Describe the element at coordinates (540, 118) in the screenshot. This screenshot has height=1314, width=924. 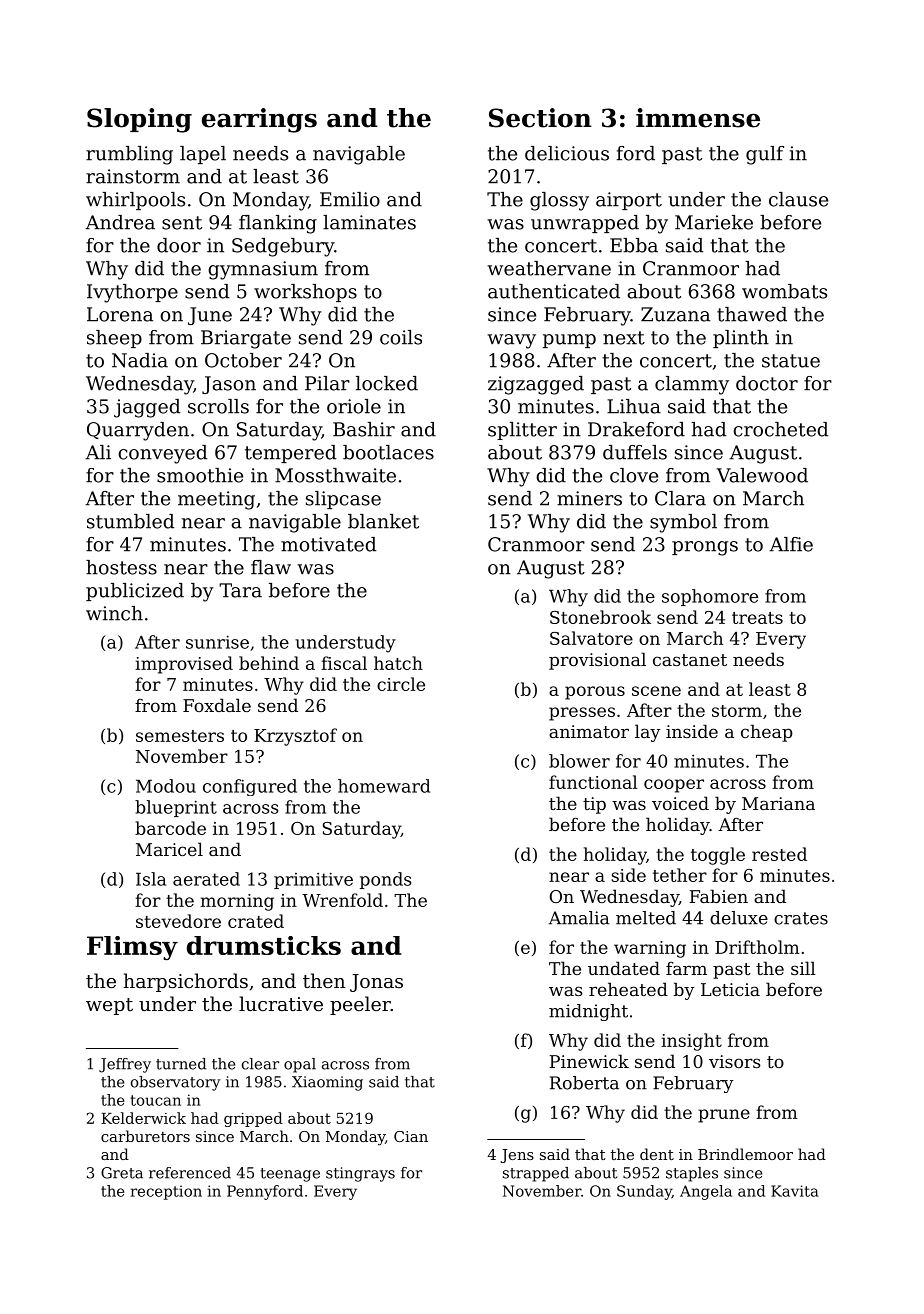
I see `Section` at that location.
